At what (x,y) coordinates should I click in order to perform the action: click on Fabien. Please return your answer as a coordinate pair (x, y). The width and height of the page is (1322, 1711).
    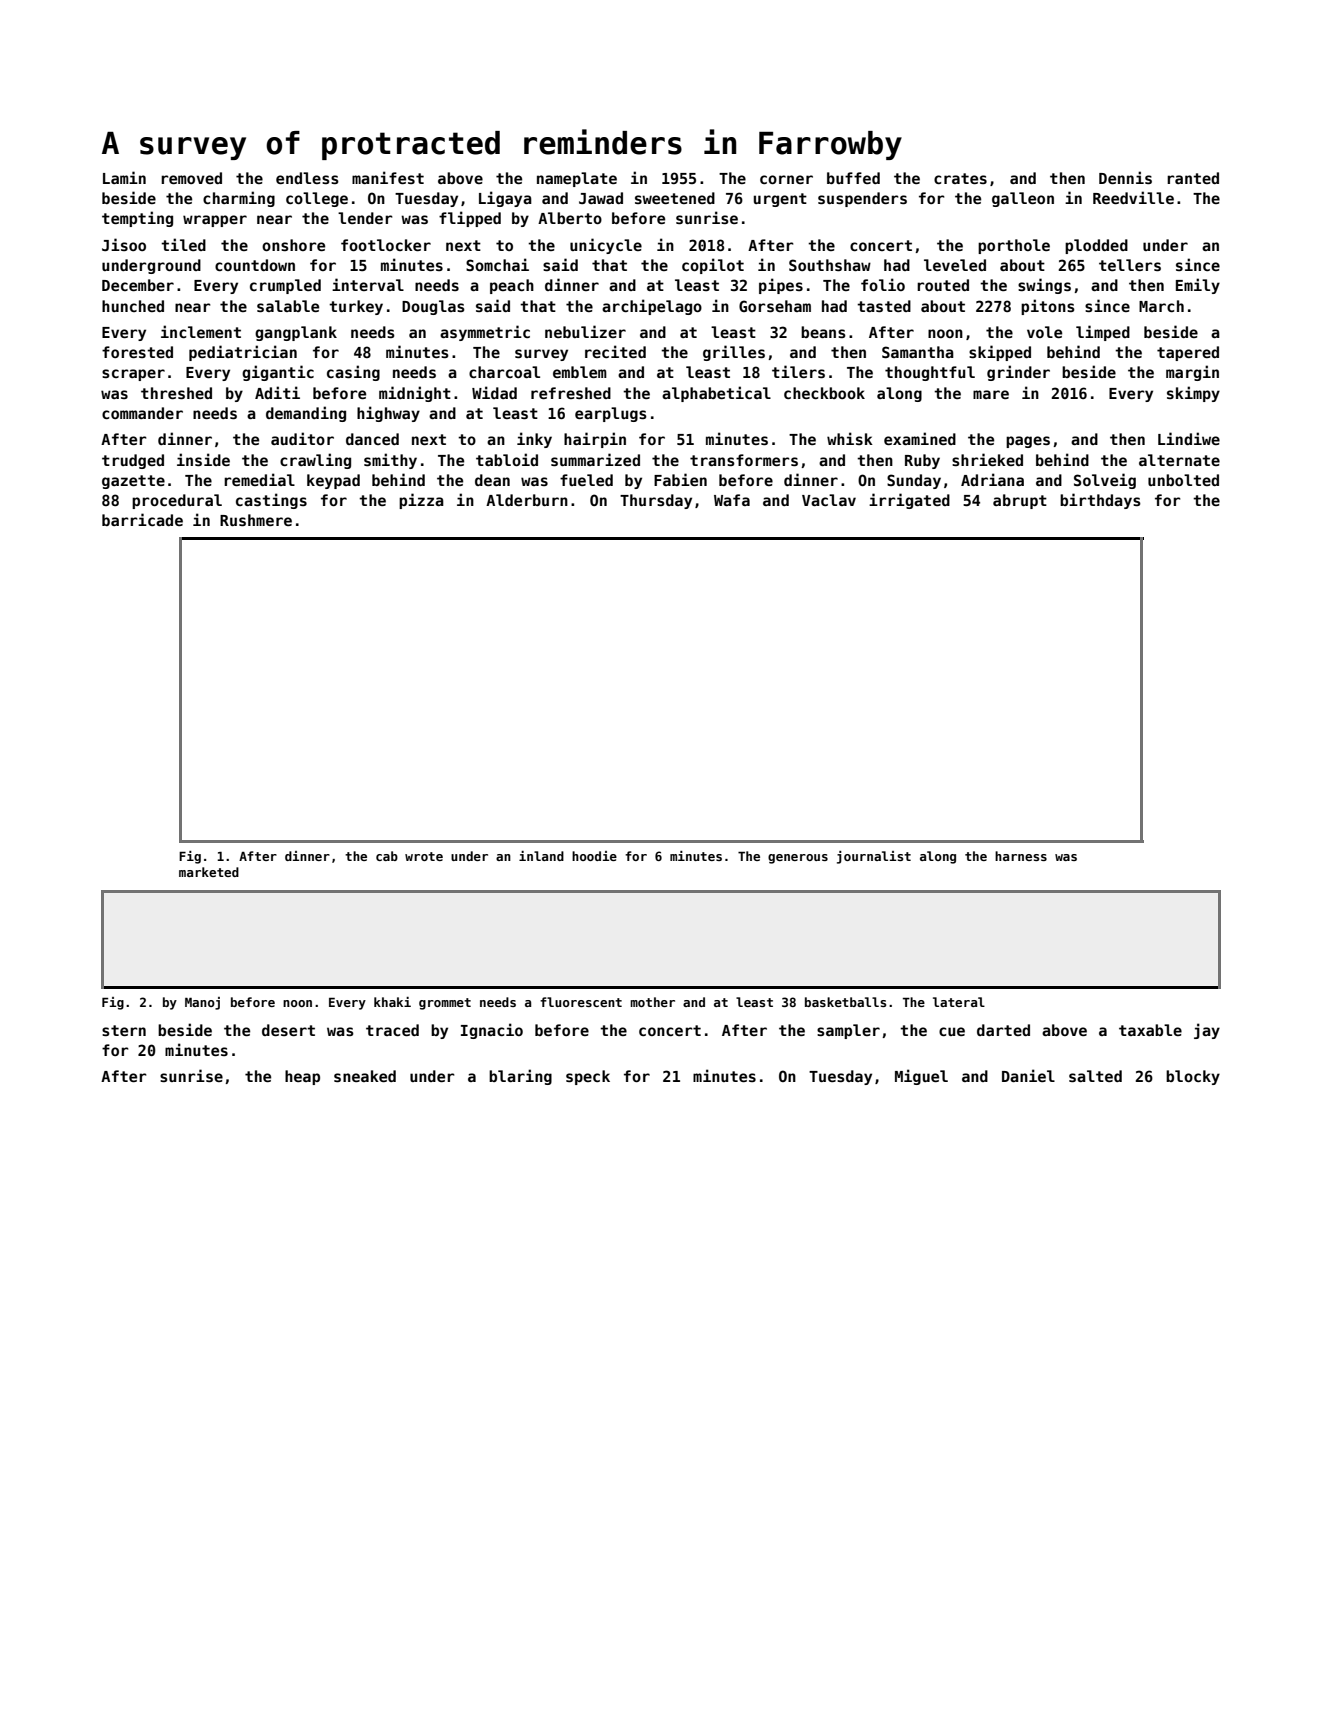
    Looking at the image, I should click on (680, 479).
